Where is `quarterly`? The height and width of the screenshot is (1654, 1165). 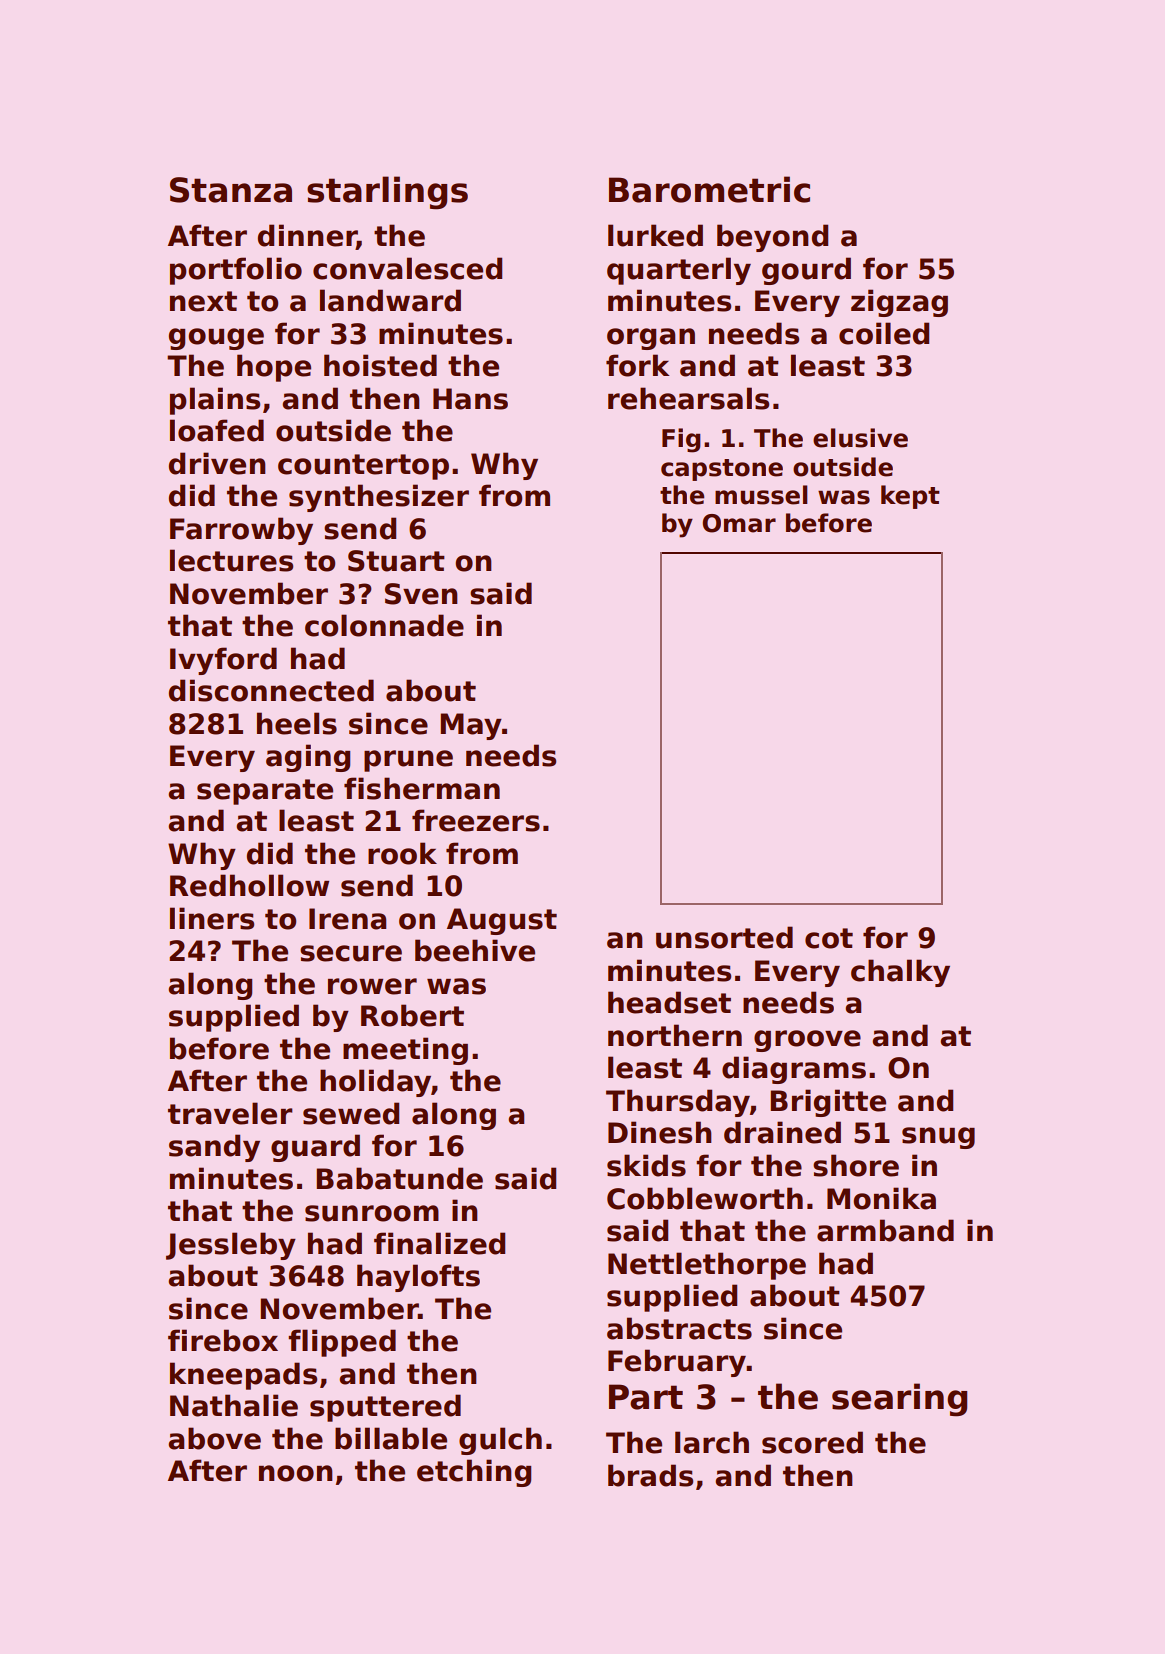 quarterly is located at coordinates (679, 271).
